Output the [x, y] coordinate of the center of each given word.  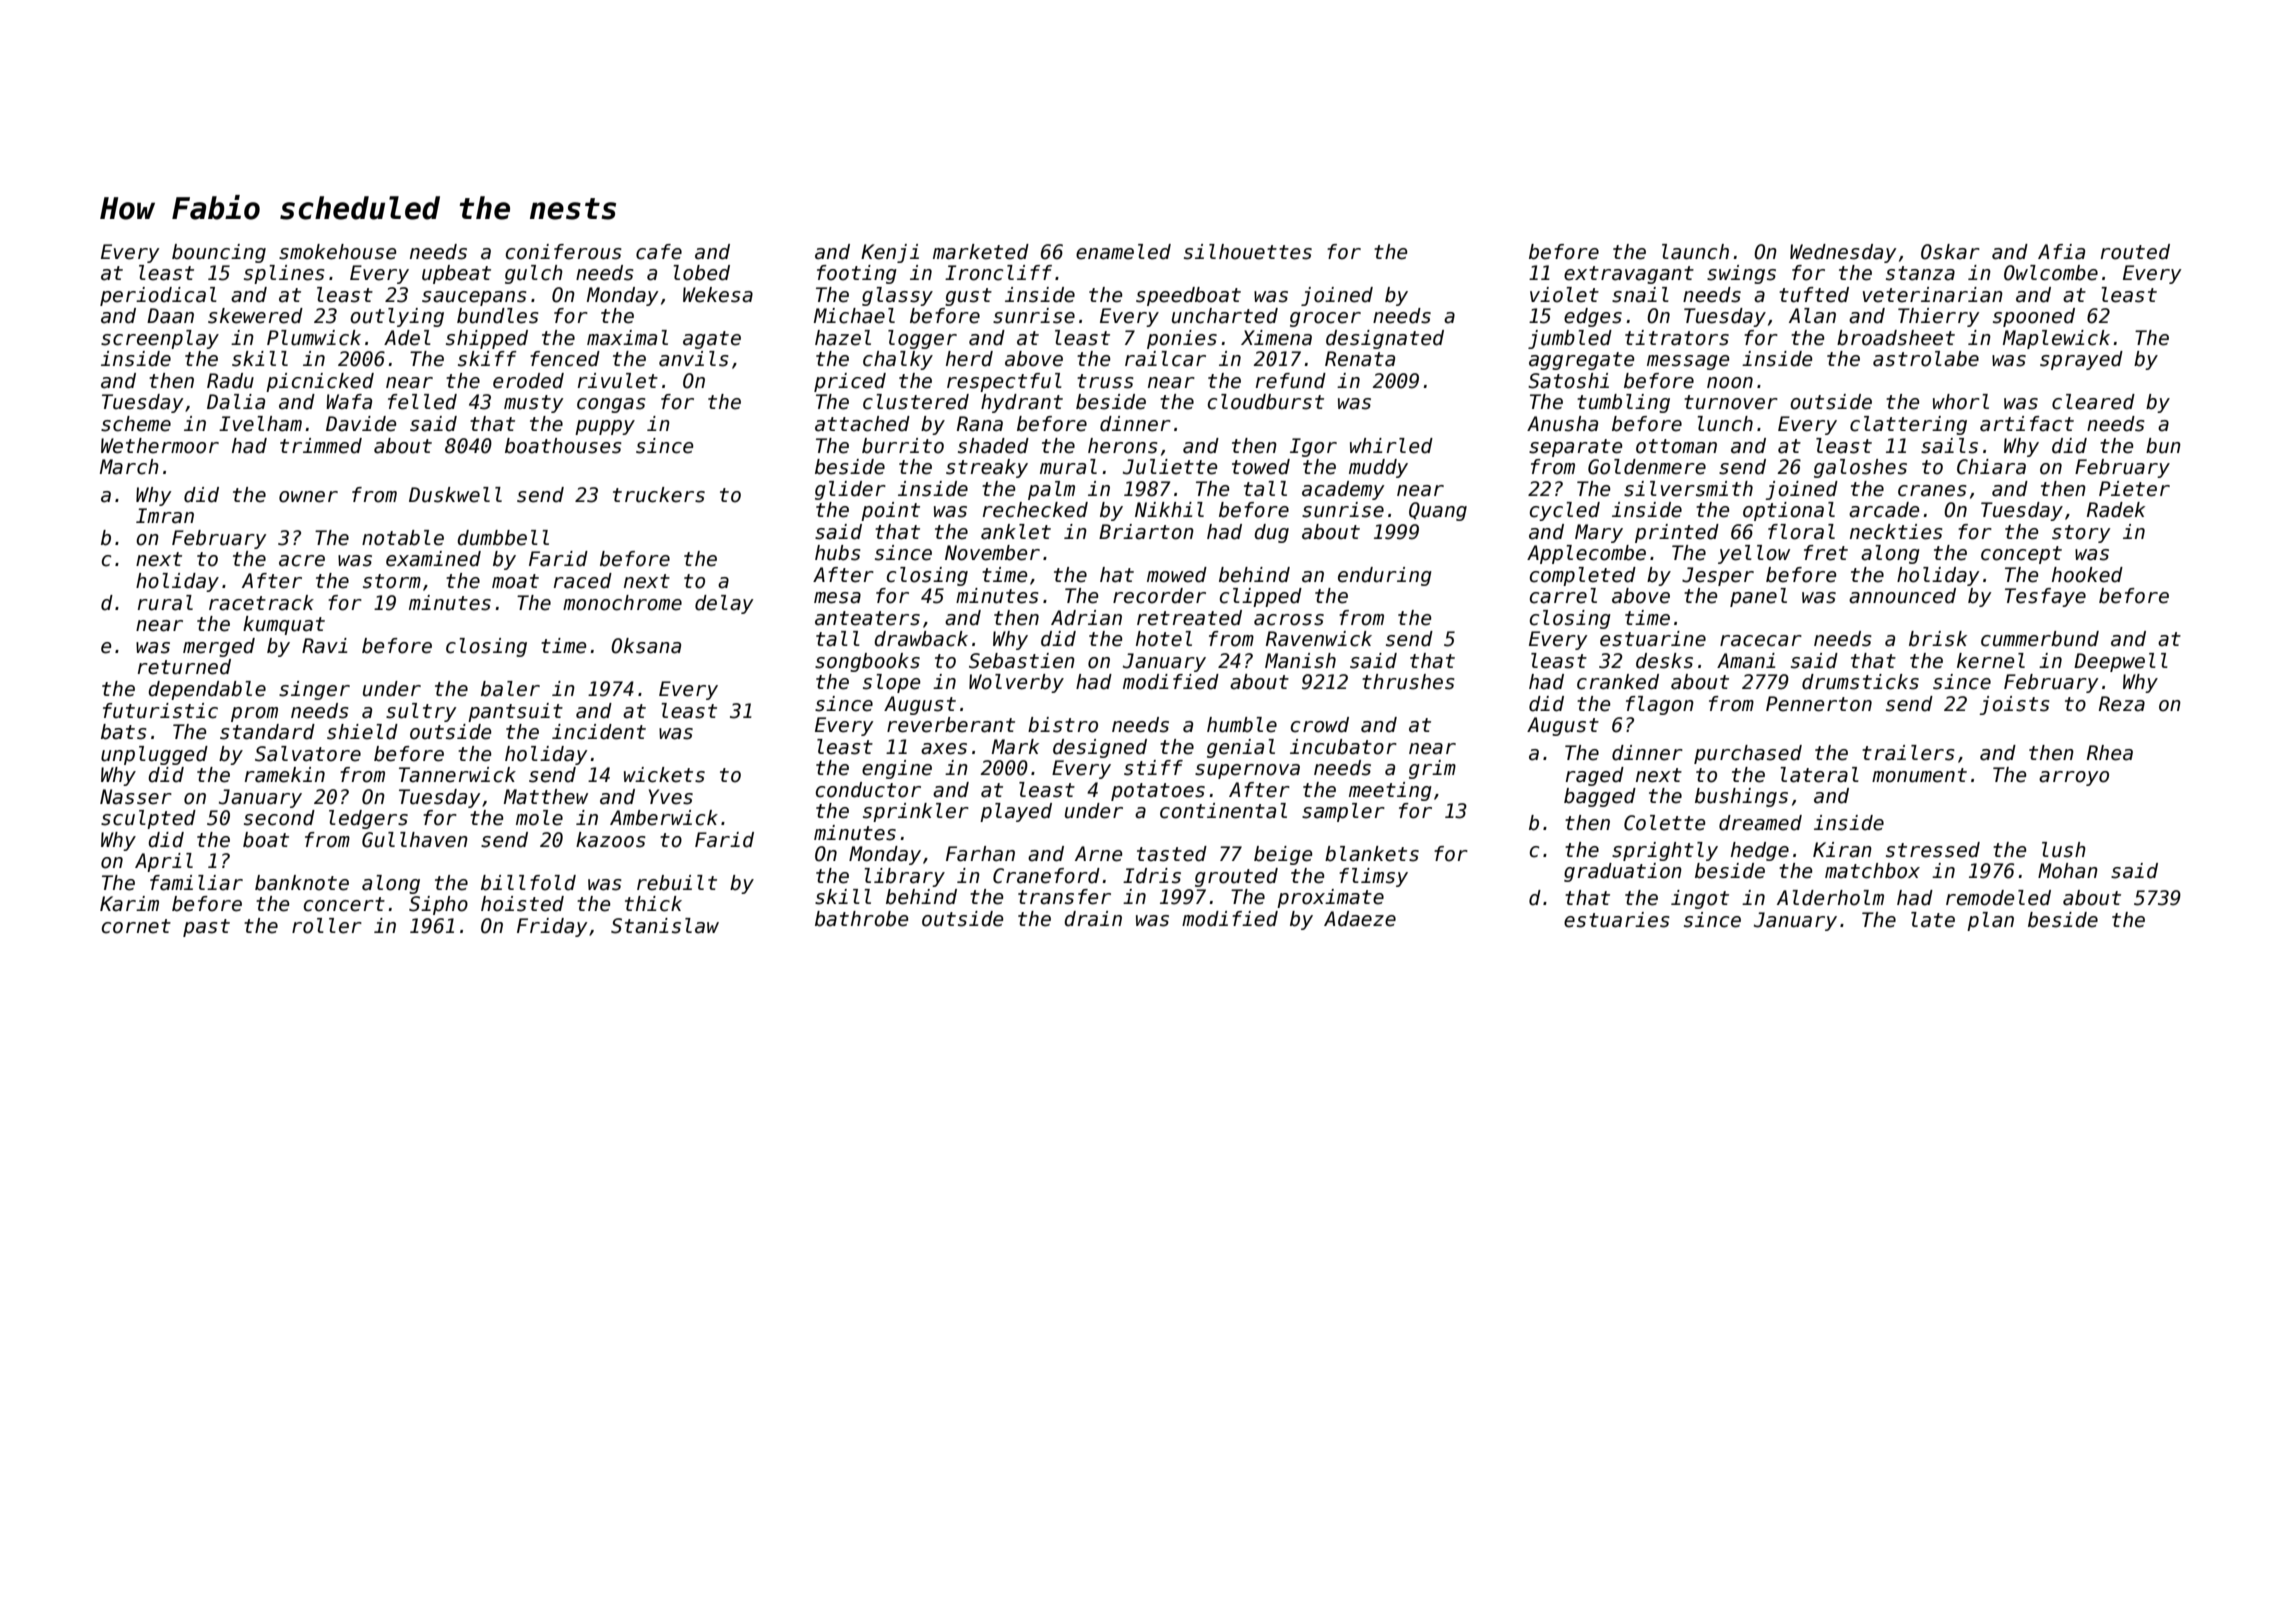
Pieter [2134, 489]
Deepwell [2121, 662]
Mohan [2068, 871]
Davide [361, 424]
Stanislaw [665, 926]
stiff [1153, 768]
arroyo [2074, 778]
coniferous [564, 252]
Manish [1300, 661]
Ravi [324, 646]
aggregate [1581, 361]
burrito [903, 446]
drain [1093, 919]
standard [267, 732]
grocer [1325, 319]
